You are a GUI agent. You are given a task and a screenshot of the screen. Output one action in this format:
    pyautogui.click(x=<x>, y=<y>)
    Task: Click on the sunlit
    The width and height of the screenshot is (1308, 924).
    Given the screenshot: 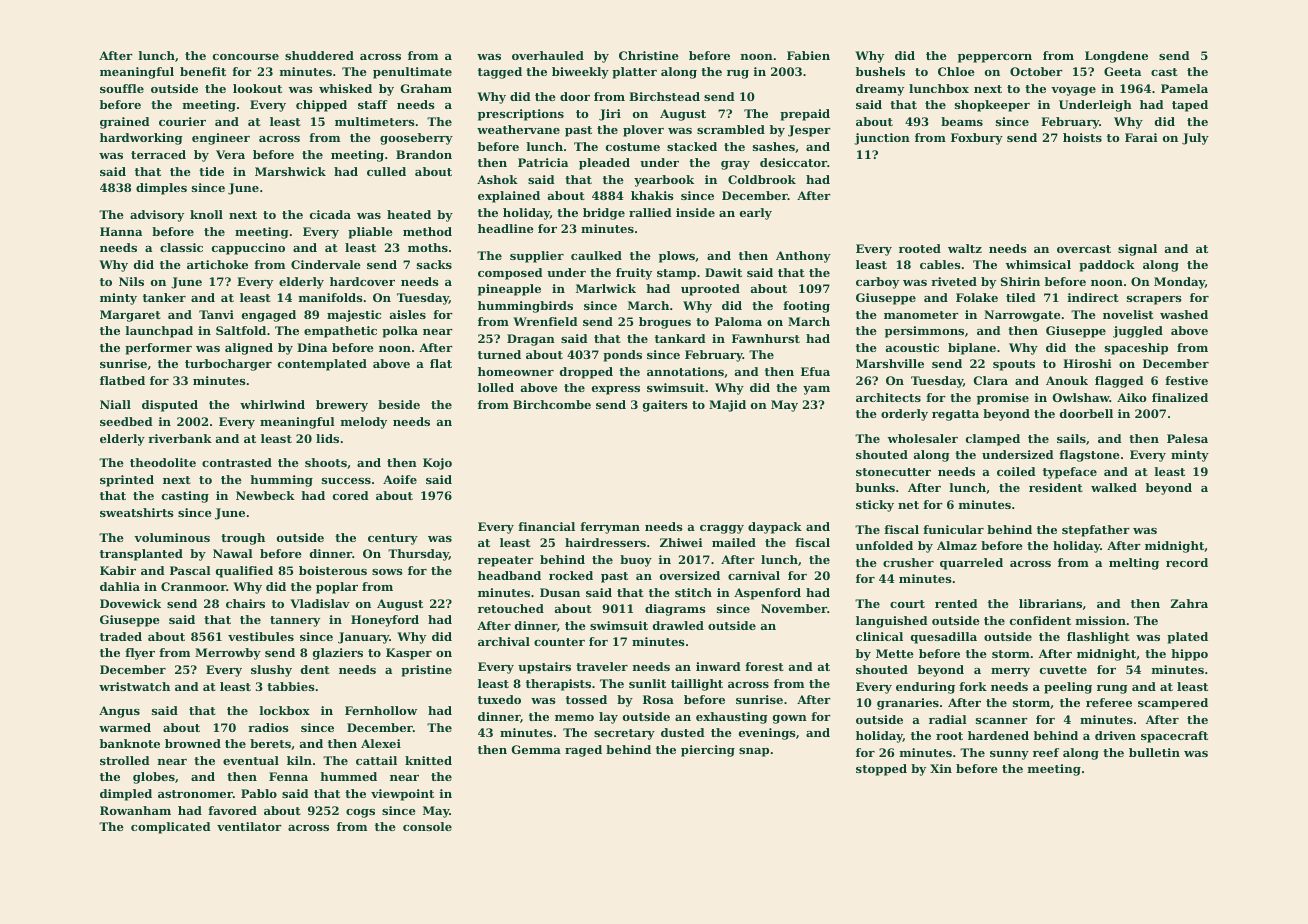 What is the action you would take?
    pyautogui.click(x=647, y=683)
